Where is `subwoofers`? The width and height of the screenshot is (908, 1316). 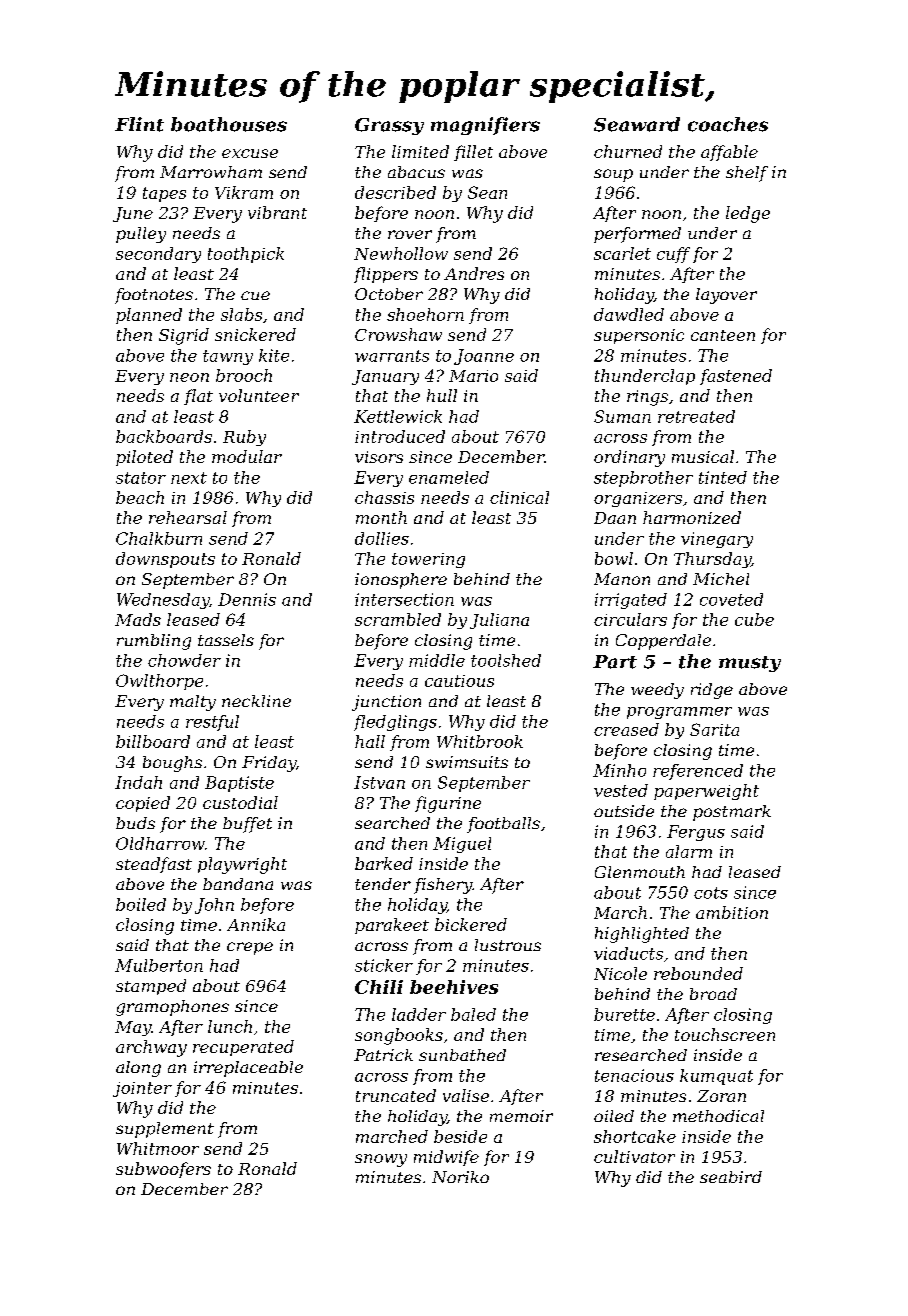 subwoofers is located at coordinates (163, 1170).
